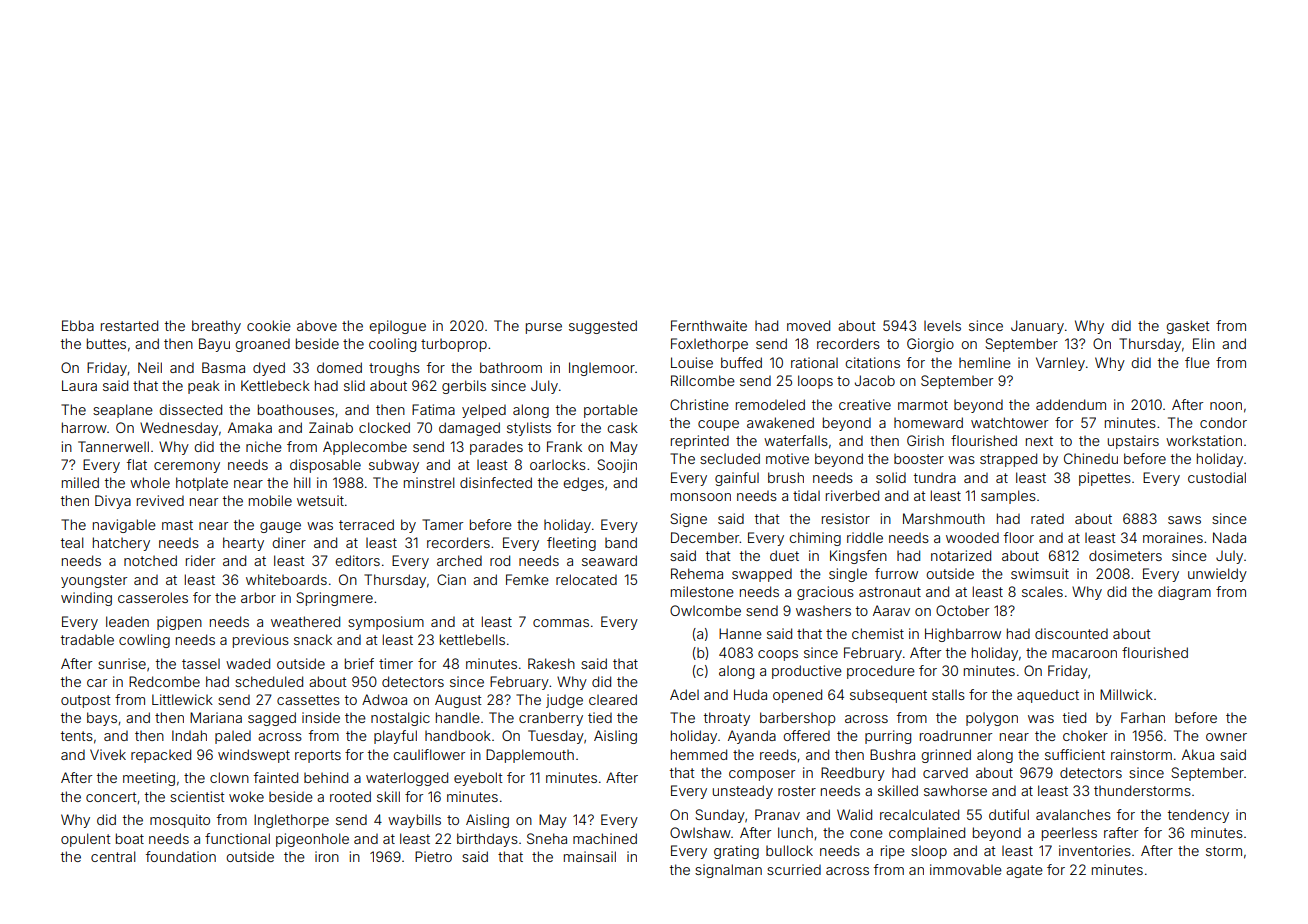 The width and height of the page is (1308, 924). Describe the element at coordinates (1133, 442) in the page. I see `upstairs` at that location.
